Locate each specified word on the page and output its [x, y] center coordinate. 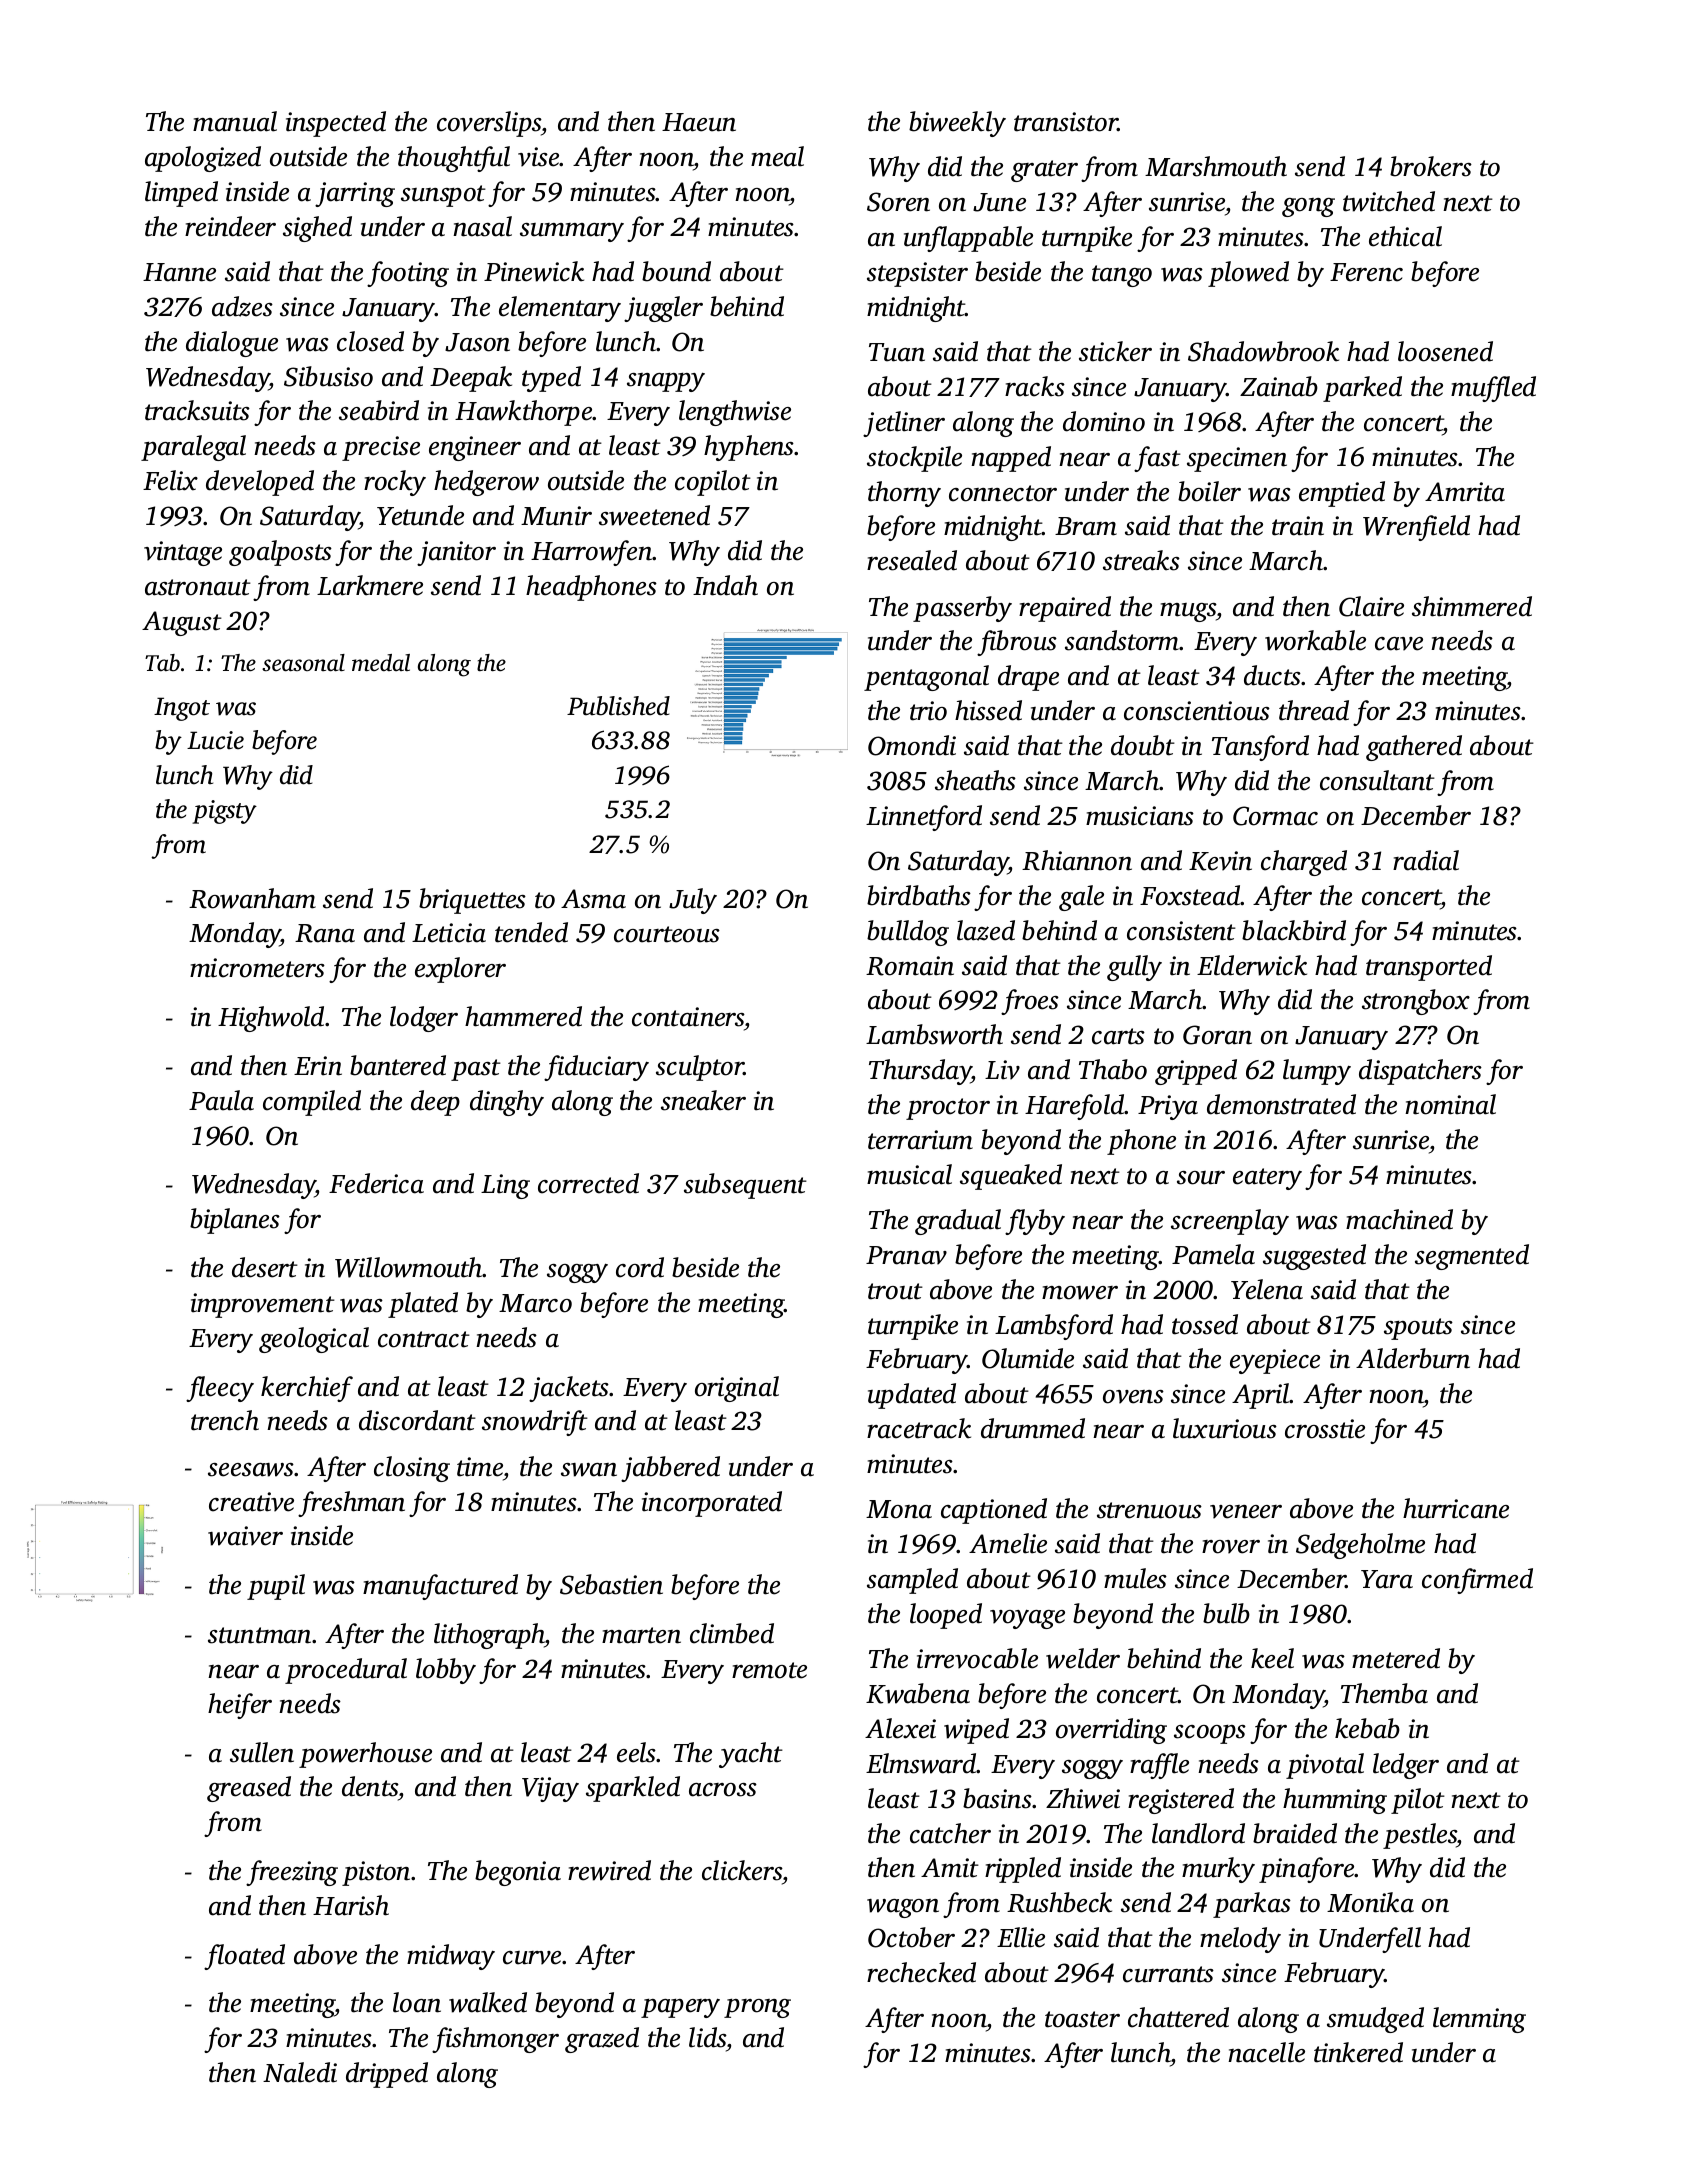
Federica [376, 1183]
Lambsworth [934, 1034]
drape [1028, 678]
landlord [1198, 1833]
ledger [1406, 1766]
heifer [240, 1706]
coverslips [489, 124]
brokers [1431, 166]
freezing [292, 1873]
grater [1044, 171]
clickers [742, 1870]
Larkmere [370, 585]
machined [1399, 1219]
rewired [609, 1870]
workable [1315, 640]
